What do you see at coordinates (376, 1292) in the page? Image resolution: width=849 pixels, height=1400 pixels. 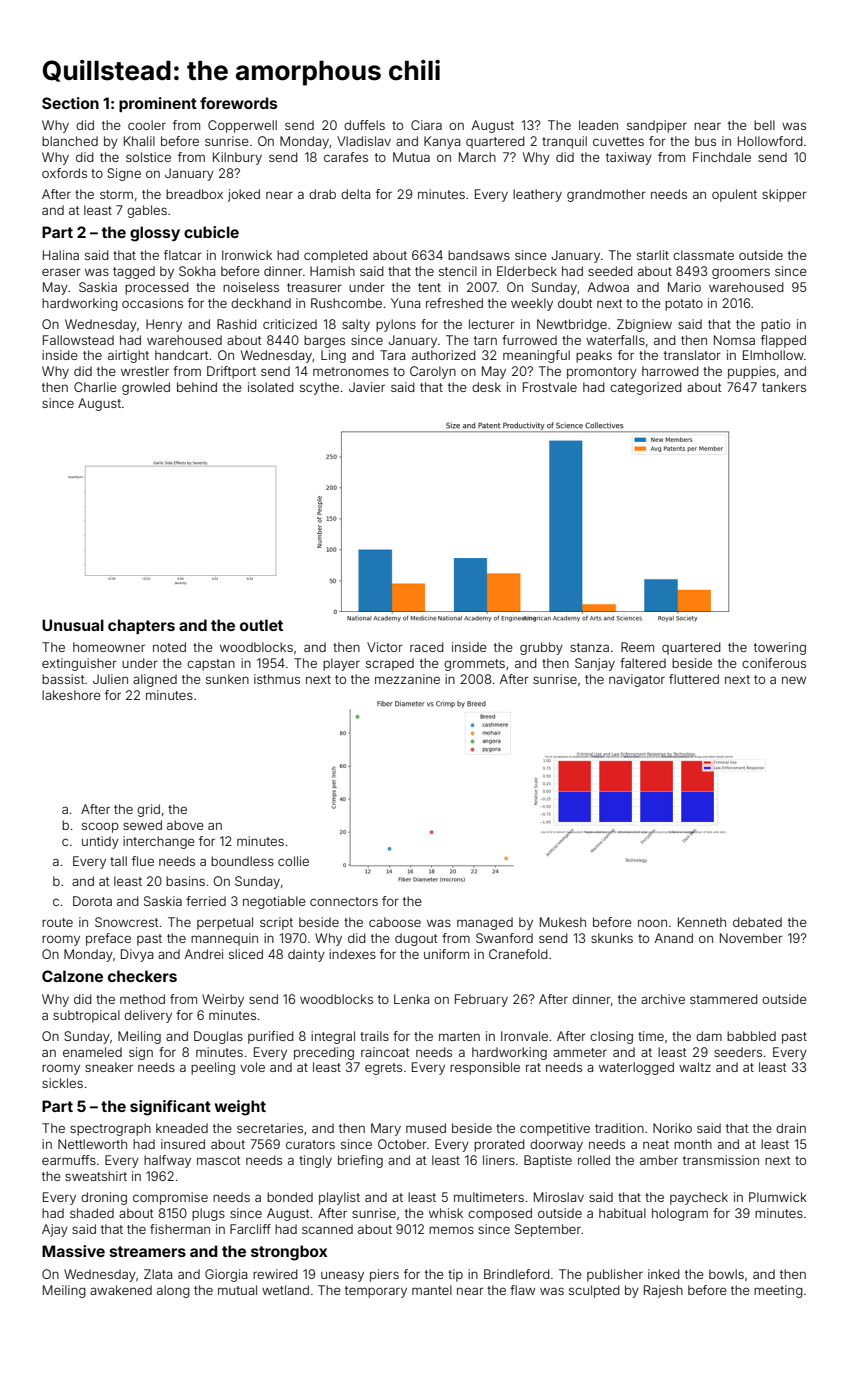 I see `temporary` at bounding box center [376, 1292].
